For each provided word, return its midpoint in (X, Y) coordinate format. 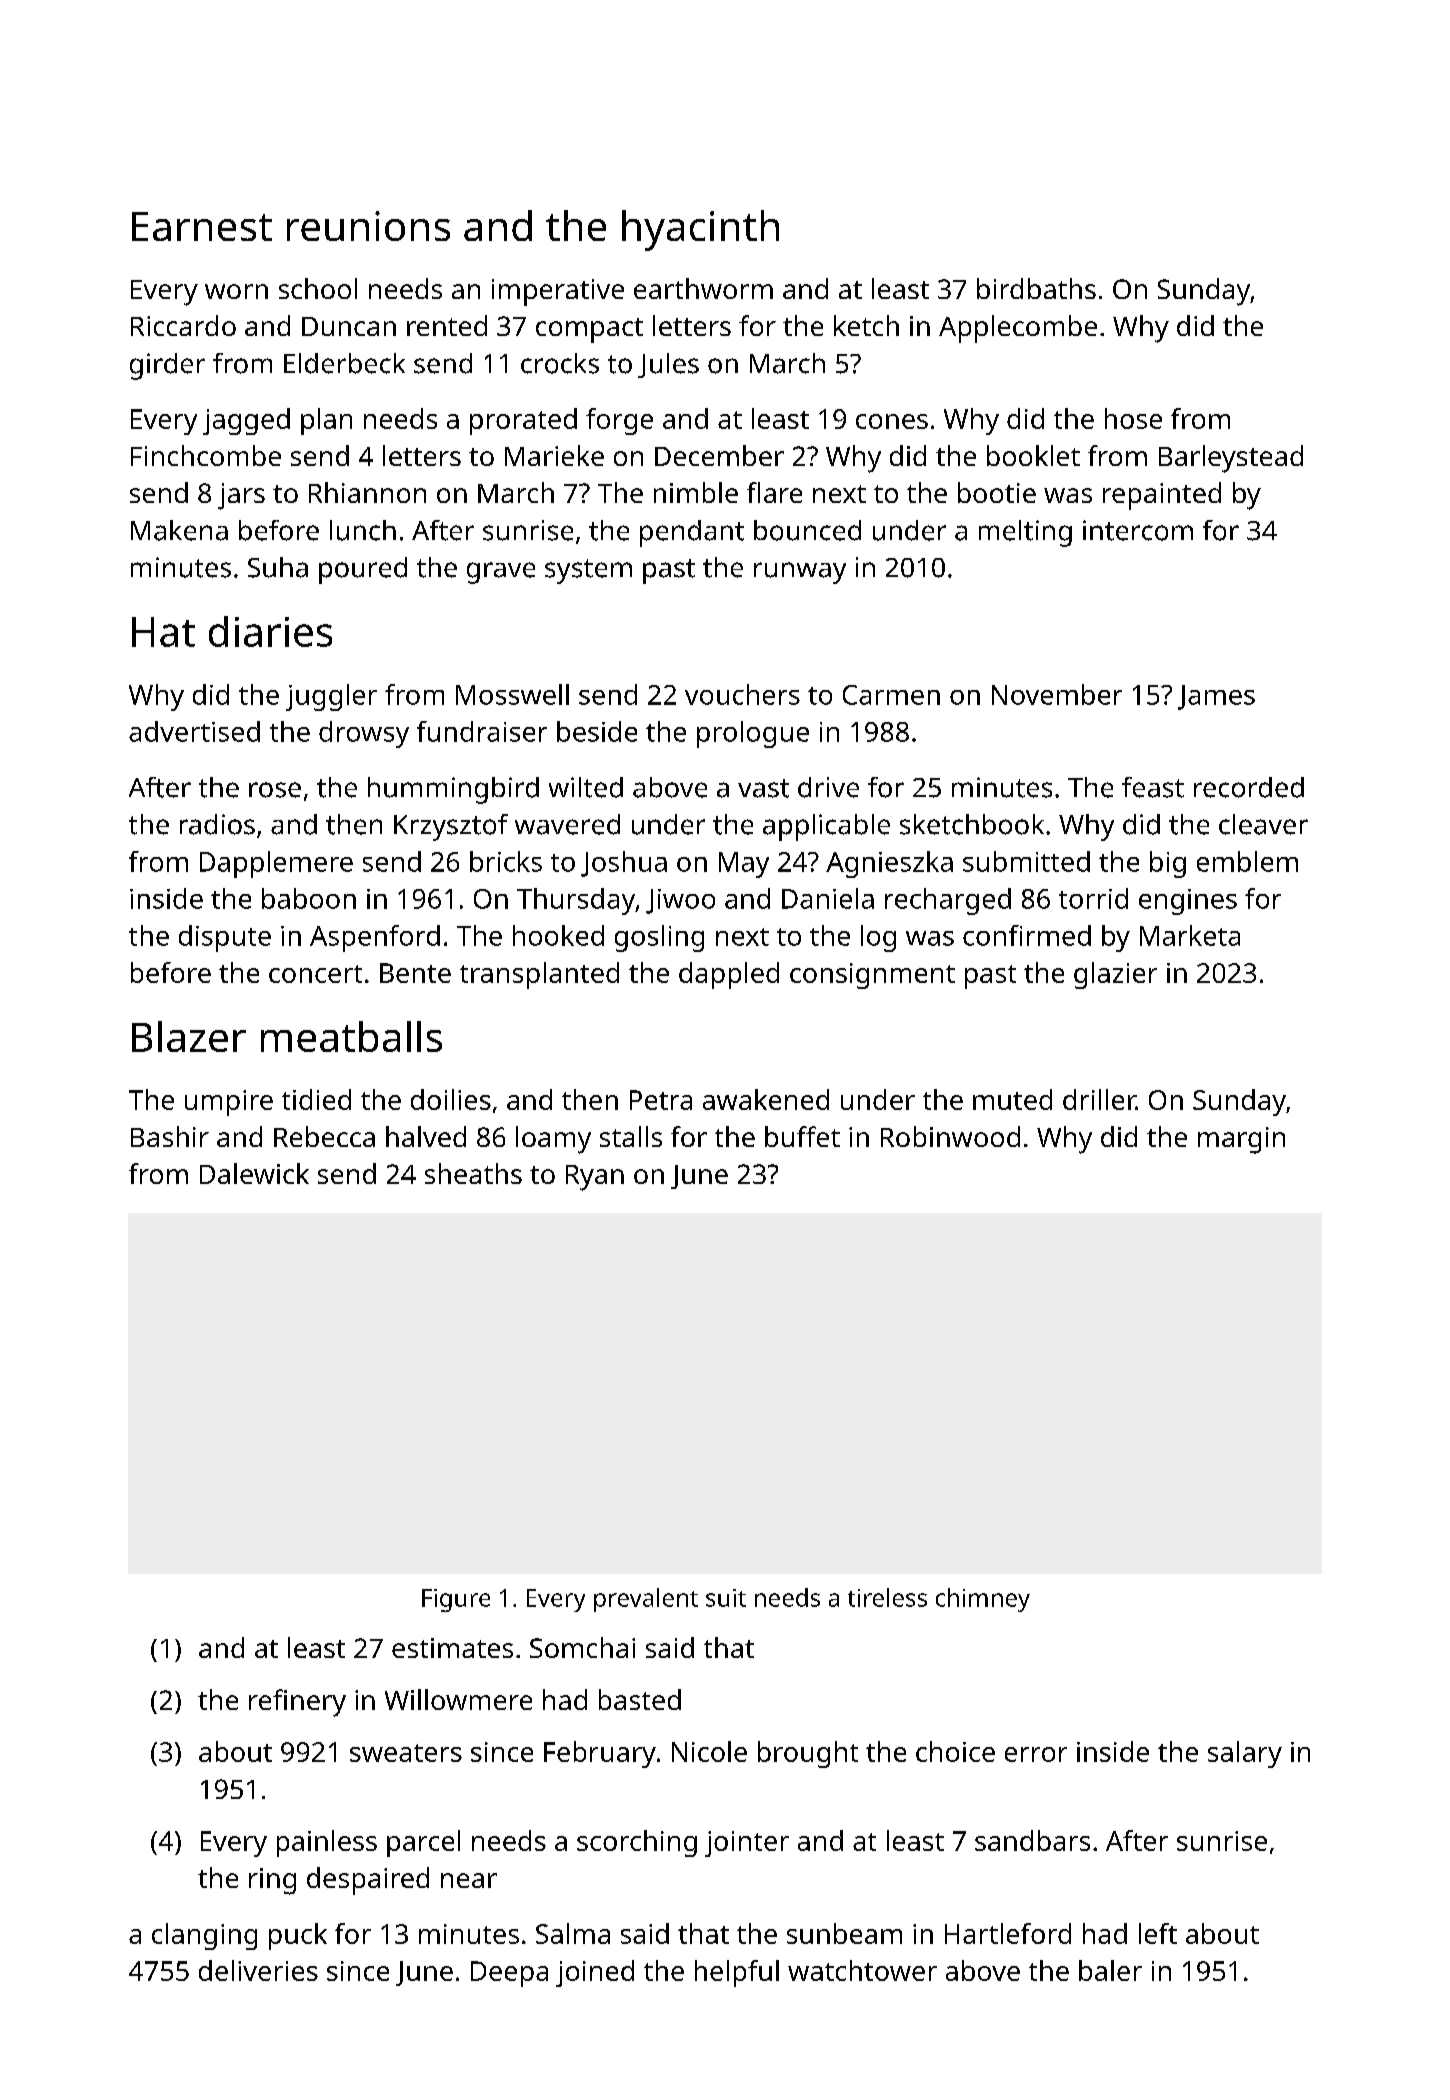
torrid (1093, 898)
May (744, 865)
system (588, 571)
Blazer (189, 1036)
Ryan (595, 1178)
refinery (297, 1703)
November (1057, 694)
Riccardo (183, 325)
